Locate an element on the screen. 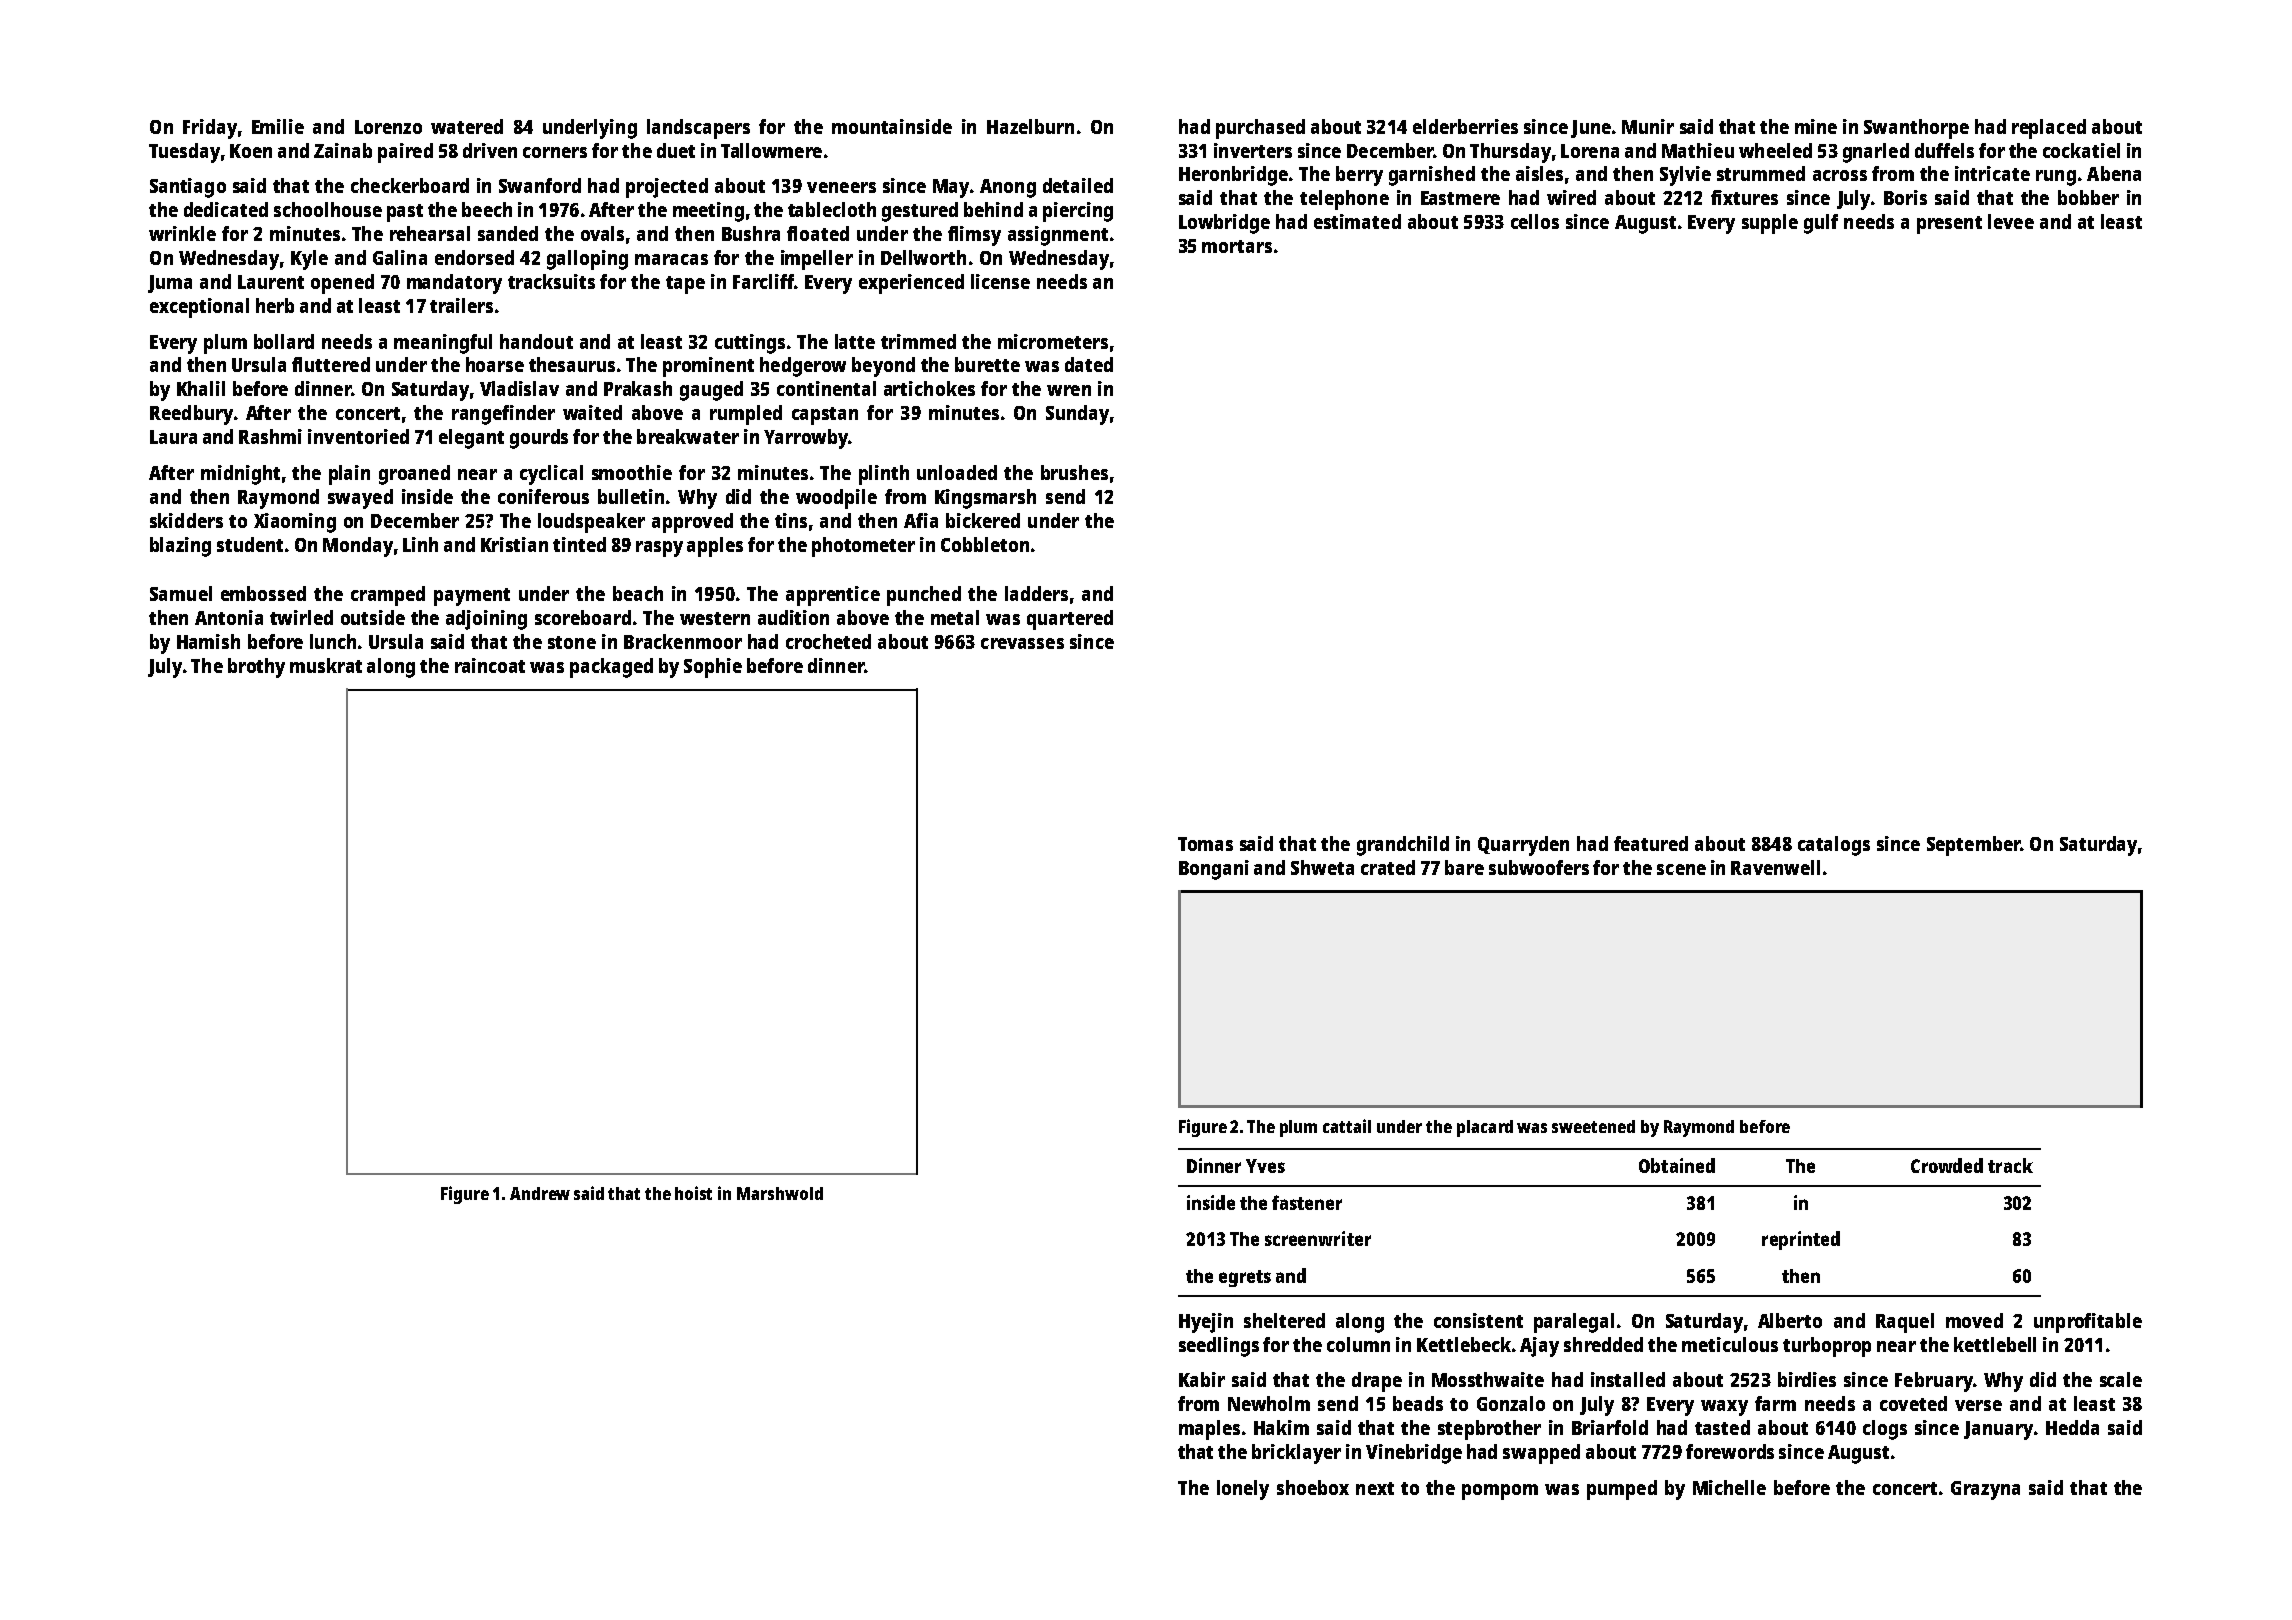 The width and height of the screenshot is (2292, 1620). Grazyna is located at coordinates (1985, 1490).
